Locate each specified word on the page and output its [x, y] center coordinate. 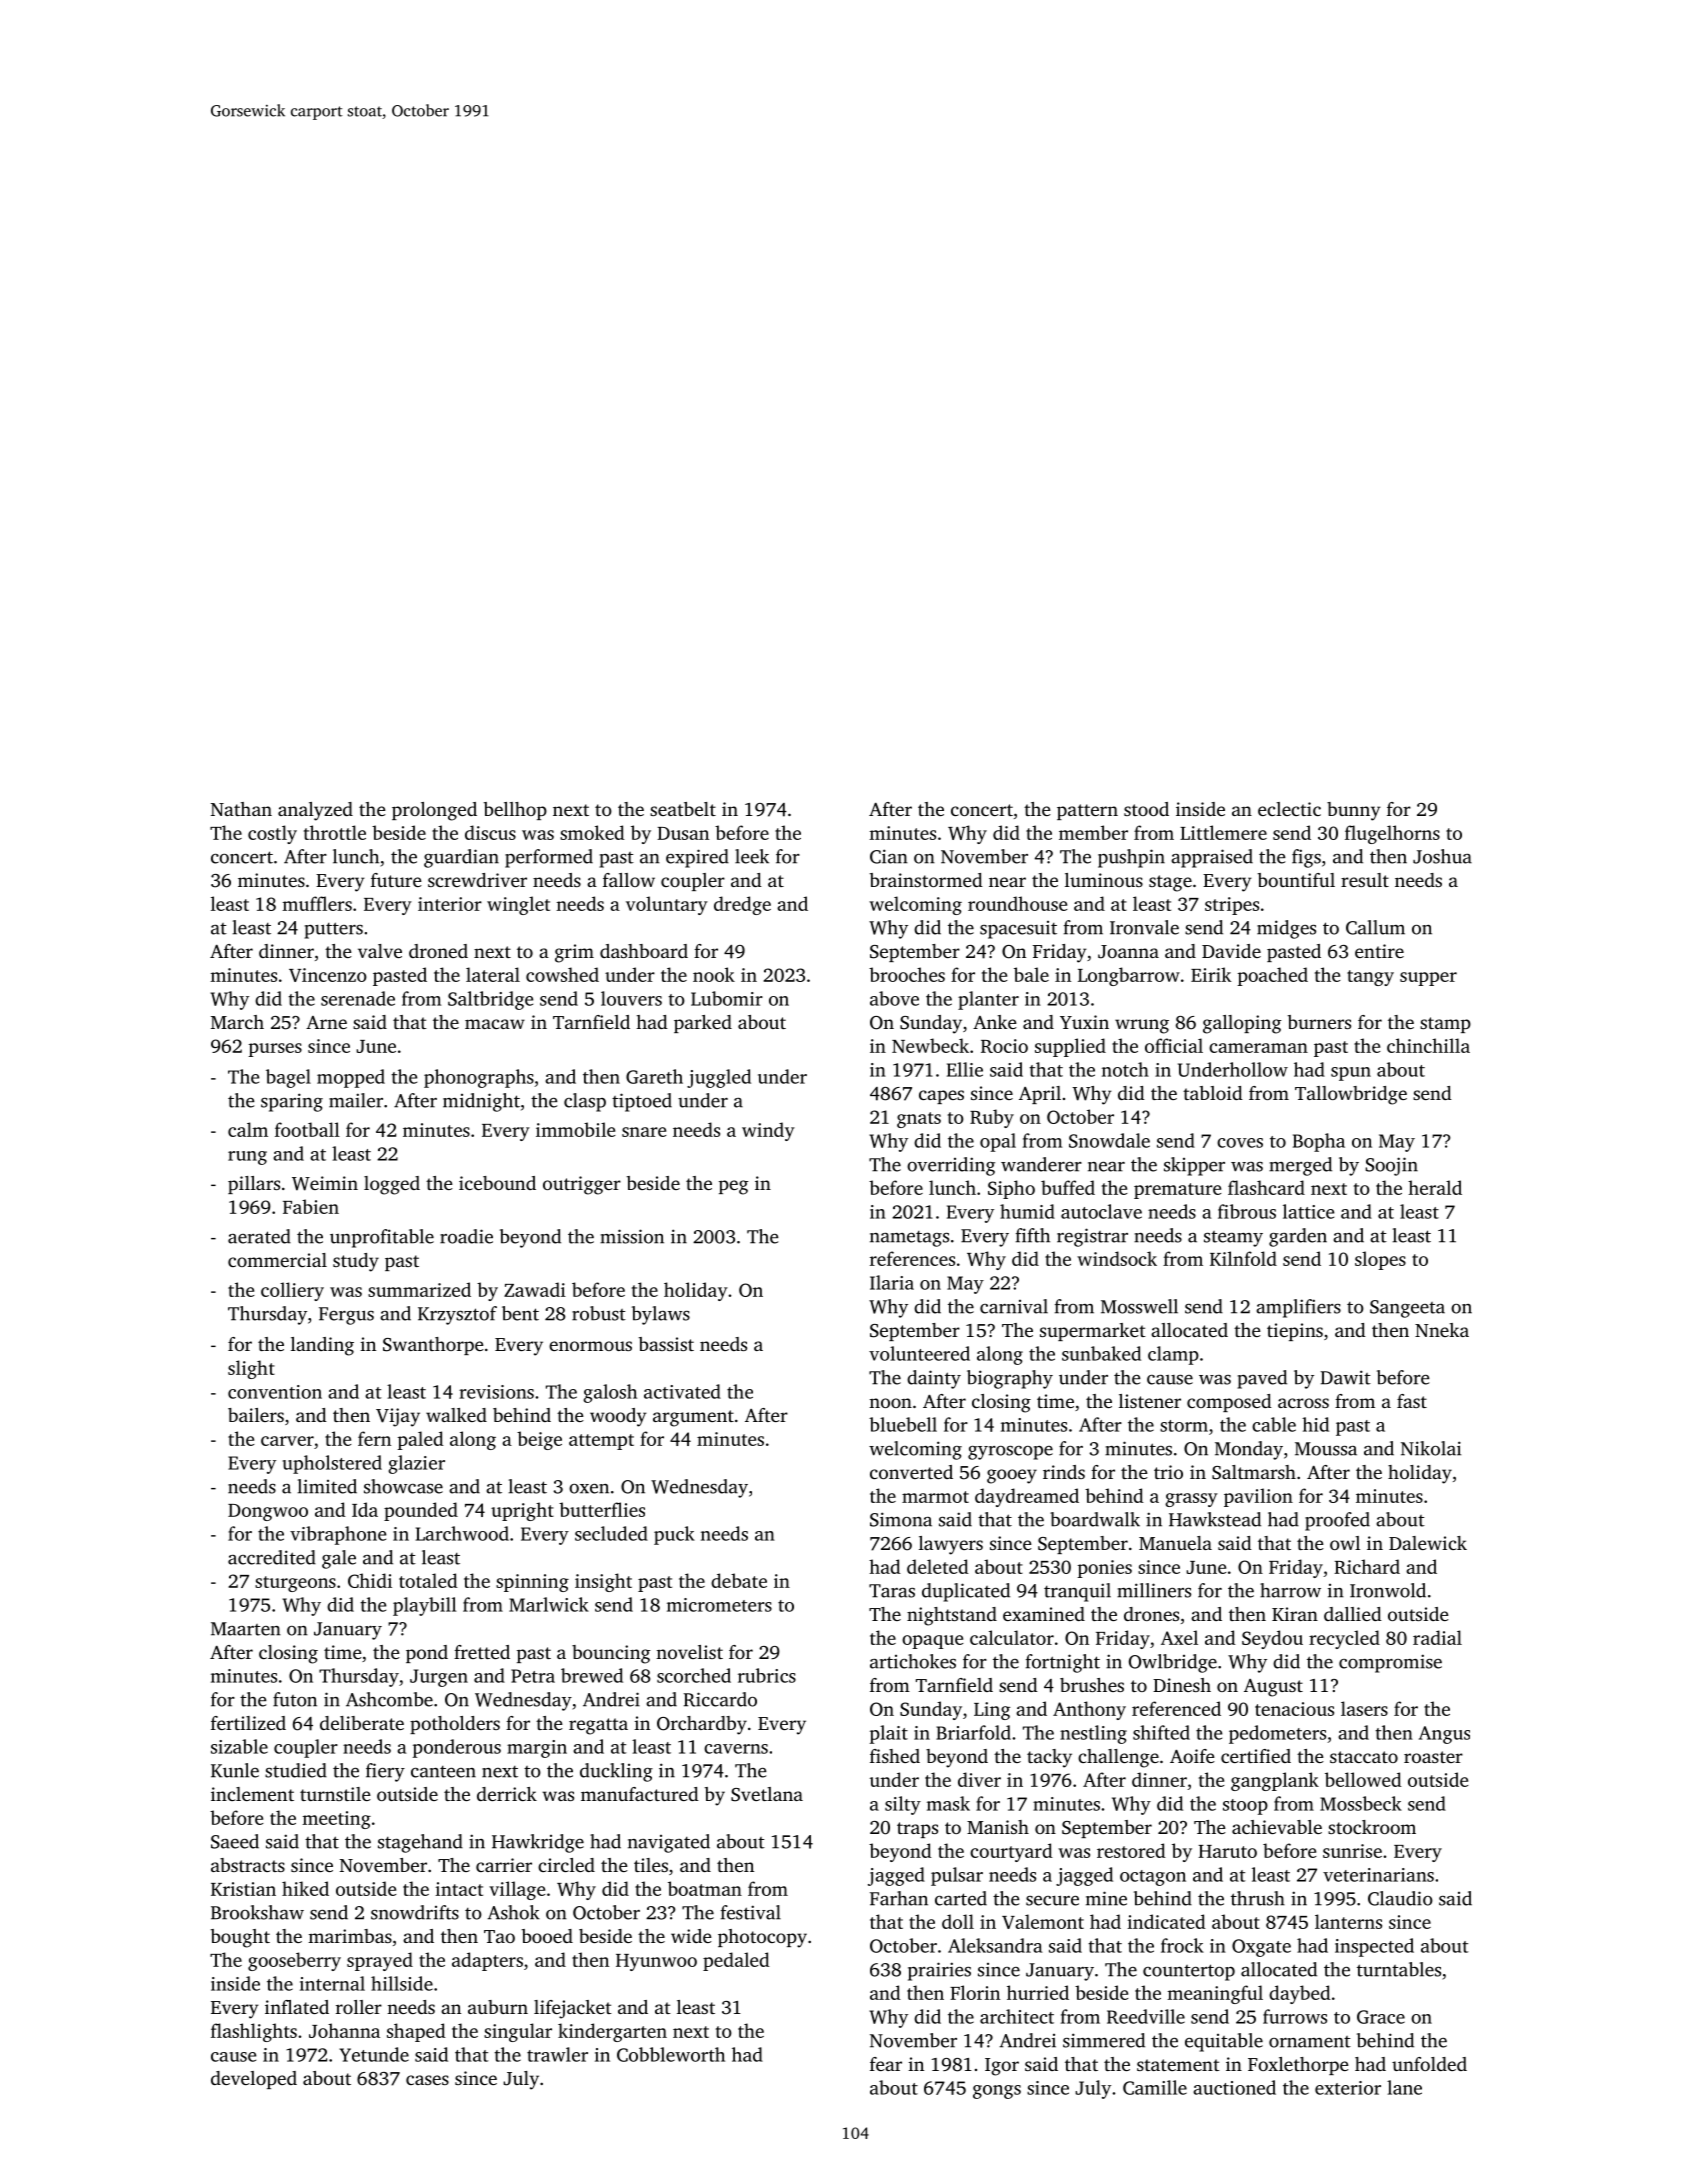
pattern [1087, 812]
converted [911, 1472]
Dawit [1345, 1377]
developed [254, 2080]
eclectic [1289, 809]
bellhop [515, 811]
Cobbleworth [671, 2054]
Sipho [1011, 1189]
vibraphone [338, 1535]
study [356, 1262]
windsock [1117, 1258]
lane [1404, 2087]
